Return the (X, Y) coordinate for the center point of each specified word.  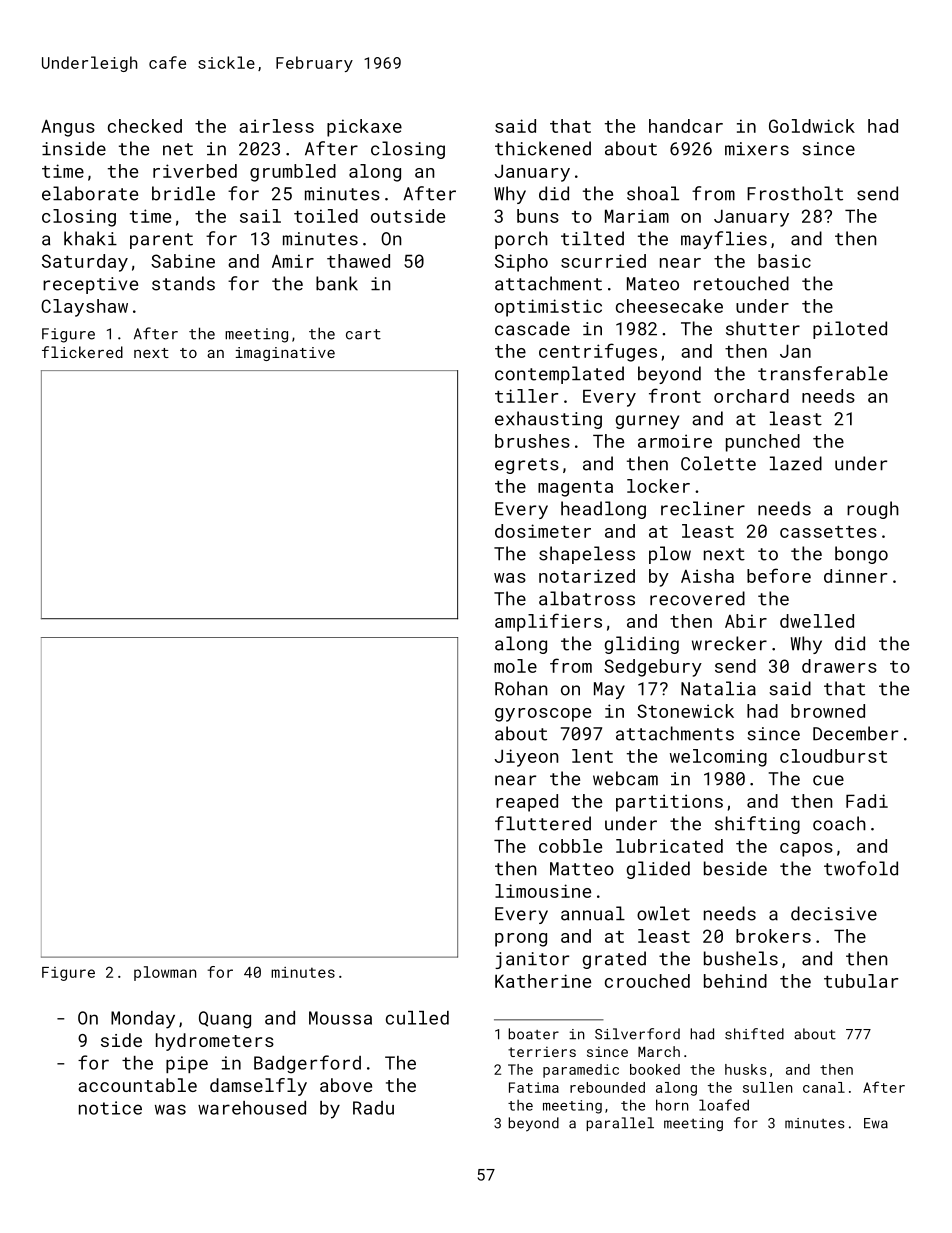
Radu (373, 1108)
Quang (225, 1020)
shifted (754, 1034)
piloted (850, 330)
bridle (183, 193)
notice (110, 1108)
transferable (823, 373)
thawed (358, 261)
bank (337, 283)
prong (521, 940)
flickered (82, 352)
